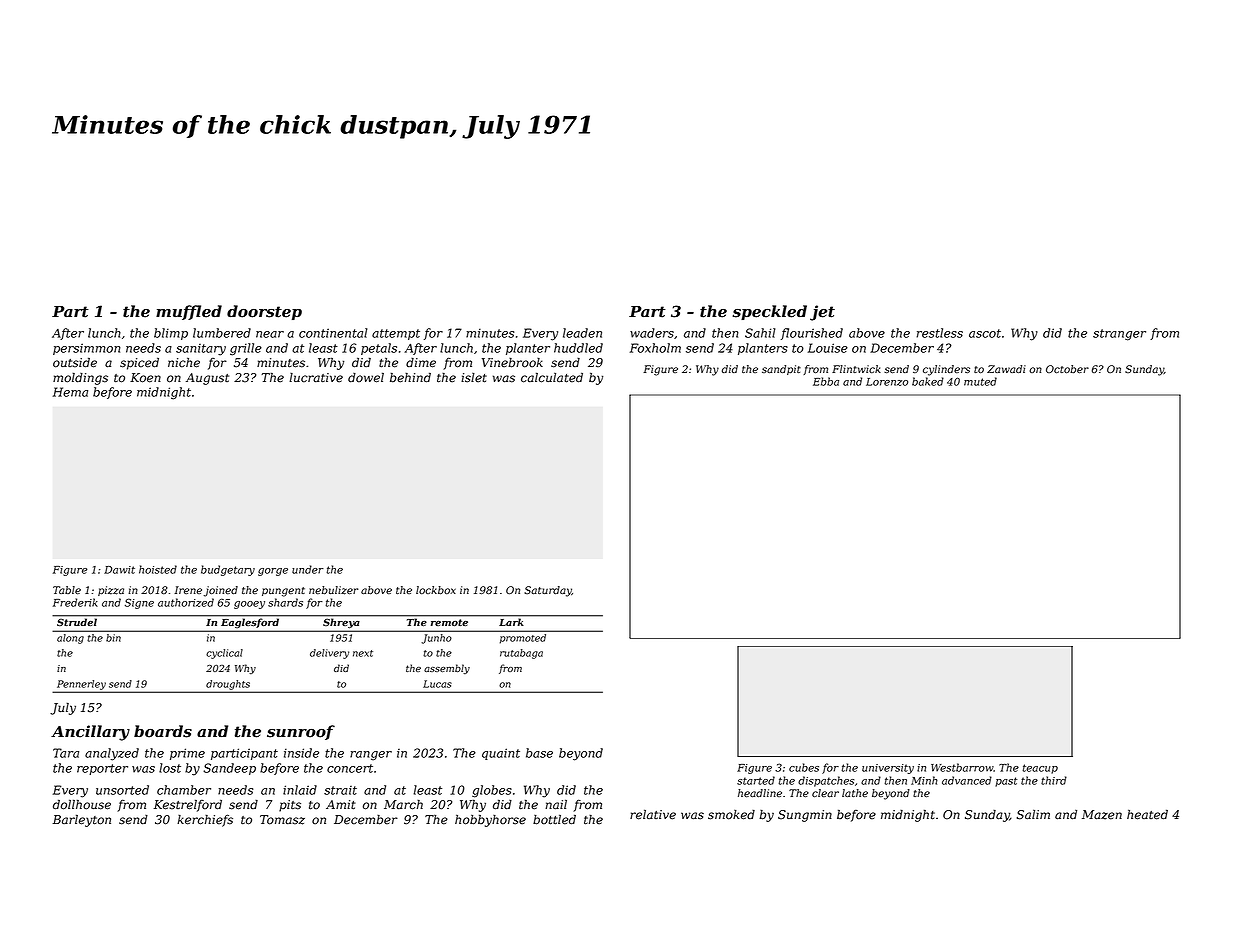 The image size is (1233, 952). What do you see at coordinates (980, 381) in the document?
I see `muted` at bounding box center [980, 381].
